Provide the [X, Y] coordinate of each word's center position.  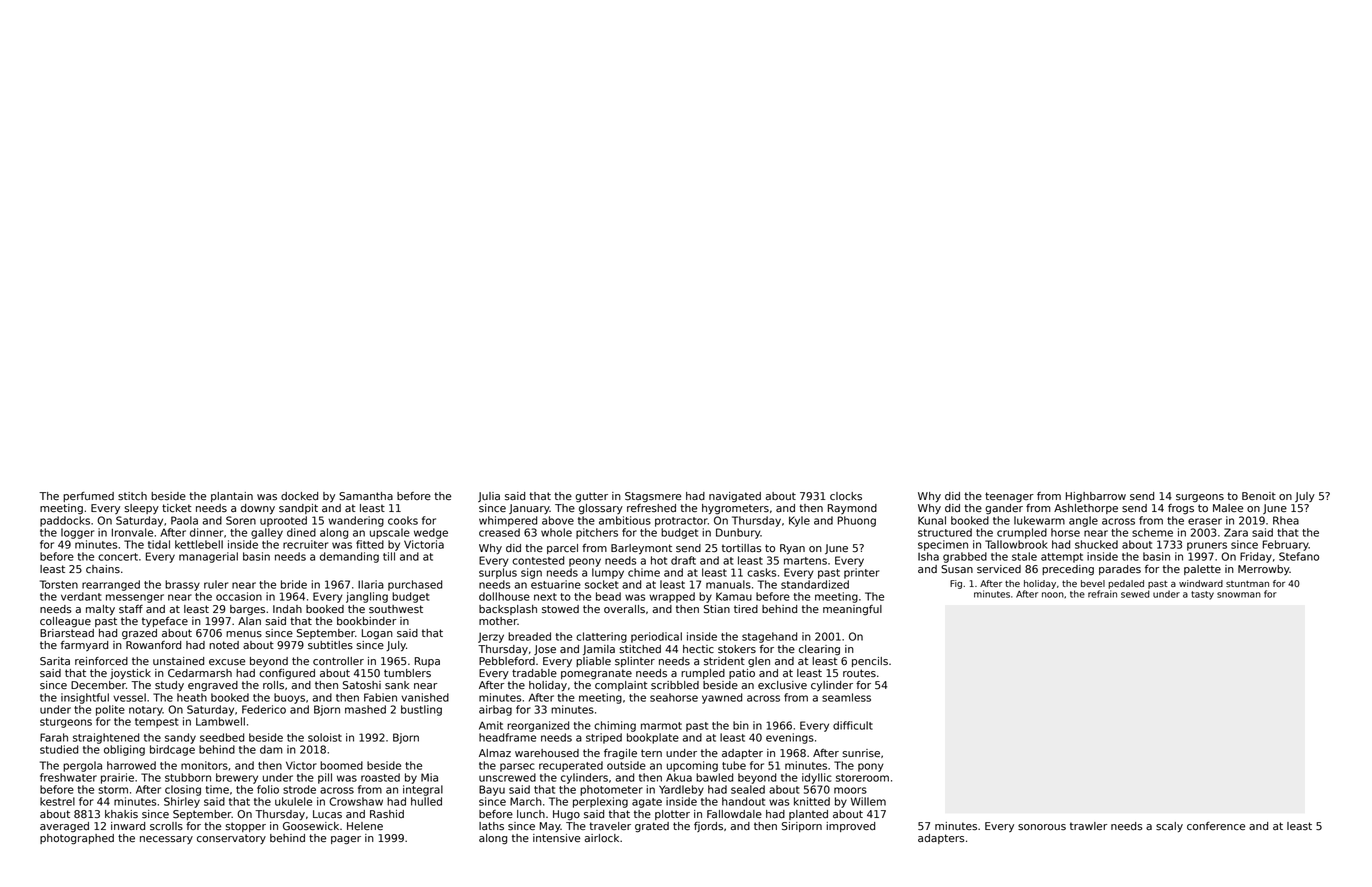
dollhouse [504, 596]
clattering [601, 637]
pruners [1207, 546]
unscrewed [507, 777]
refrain [1102, 594]
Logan [377, 634]
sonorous [1042, 827]
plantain [232, 497]
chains [103, 569]
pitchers [597, 533]
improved [850, 827]
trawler [1088, 826]
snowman [1239, 595]
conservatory [231, 839]
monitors [204, 765]
